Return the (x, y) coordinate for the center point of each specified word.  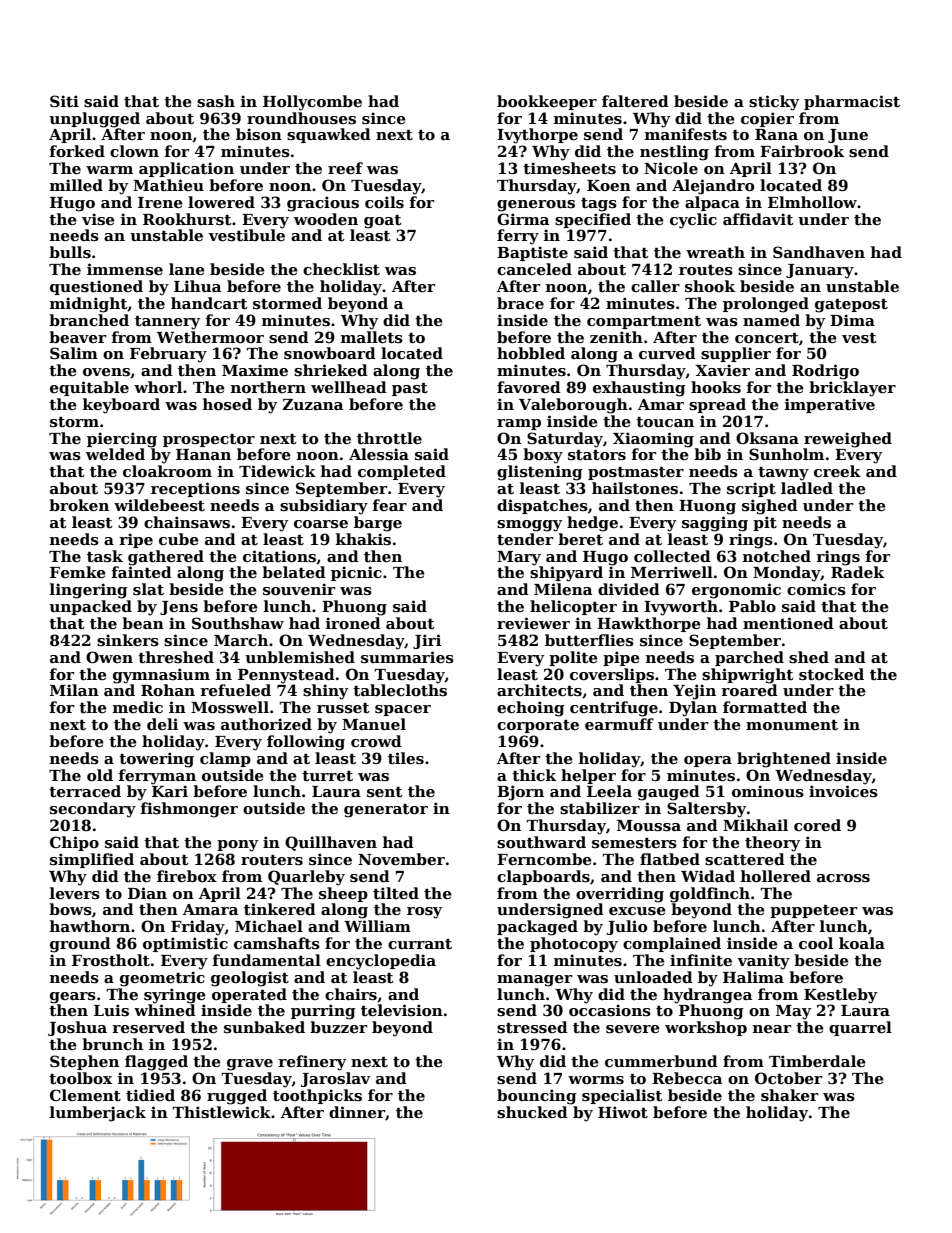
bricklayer (852, 389)
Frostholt (111, 960)
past (410, 389)
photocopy (574, 945)
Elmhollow (812, 202)
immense (125, 269)
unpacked (90, 607)
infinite (701, 960)
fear (390, 505)
